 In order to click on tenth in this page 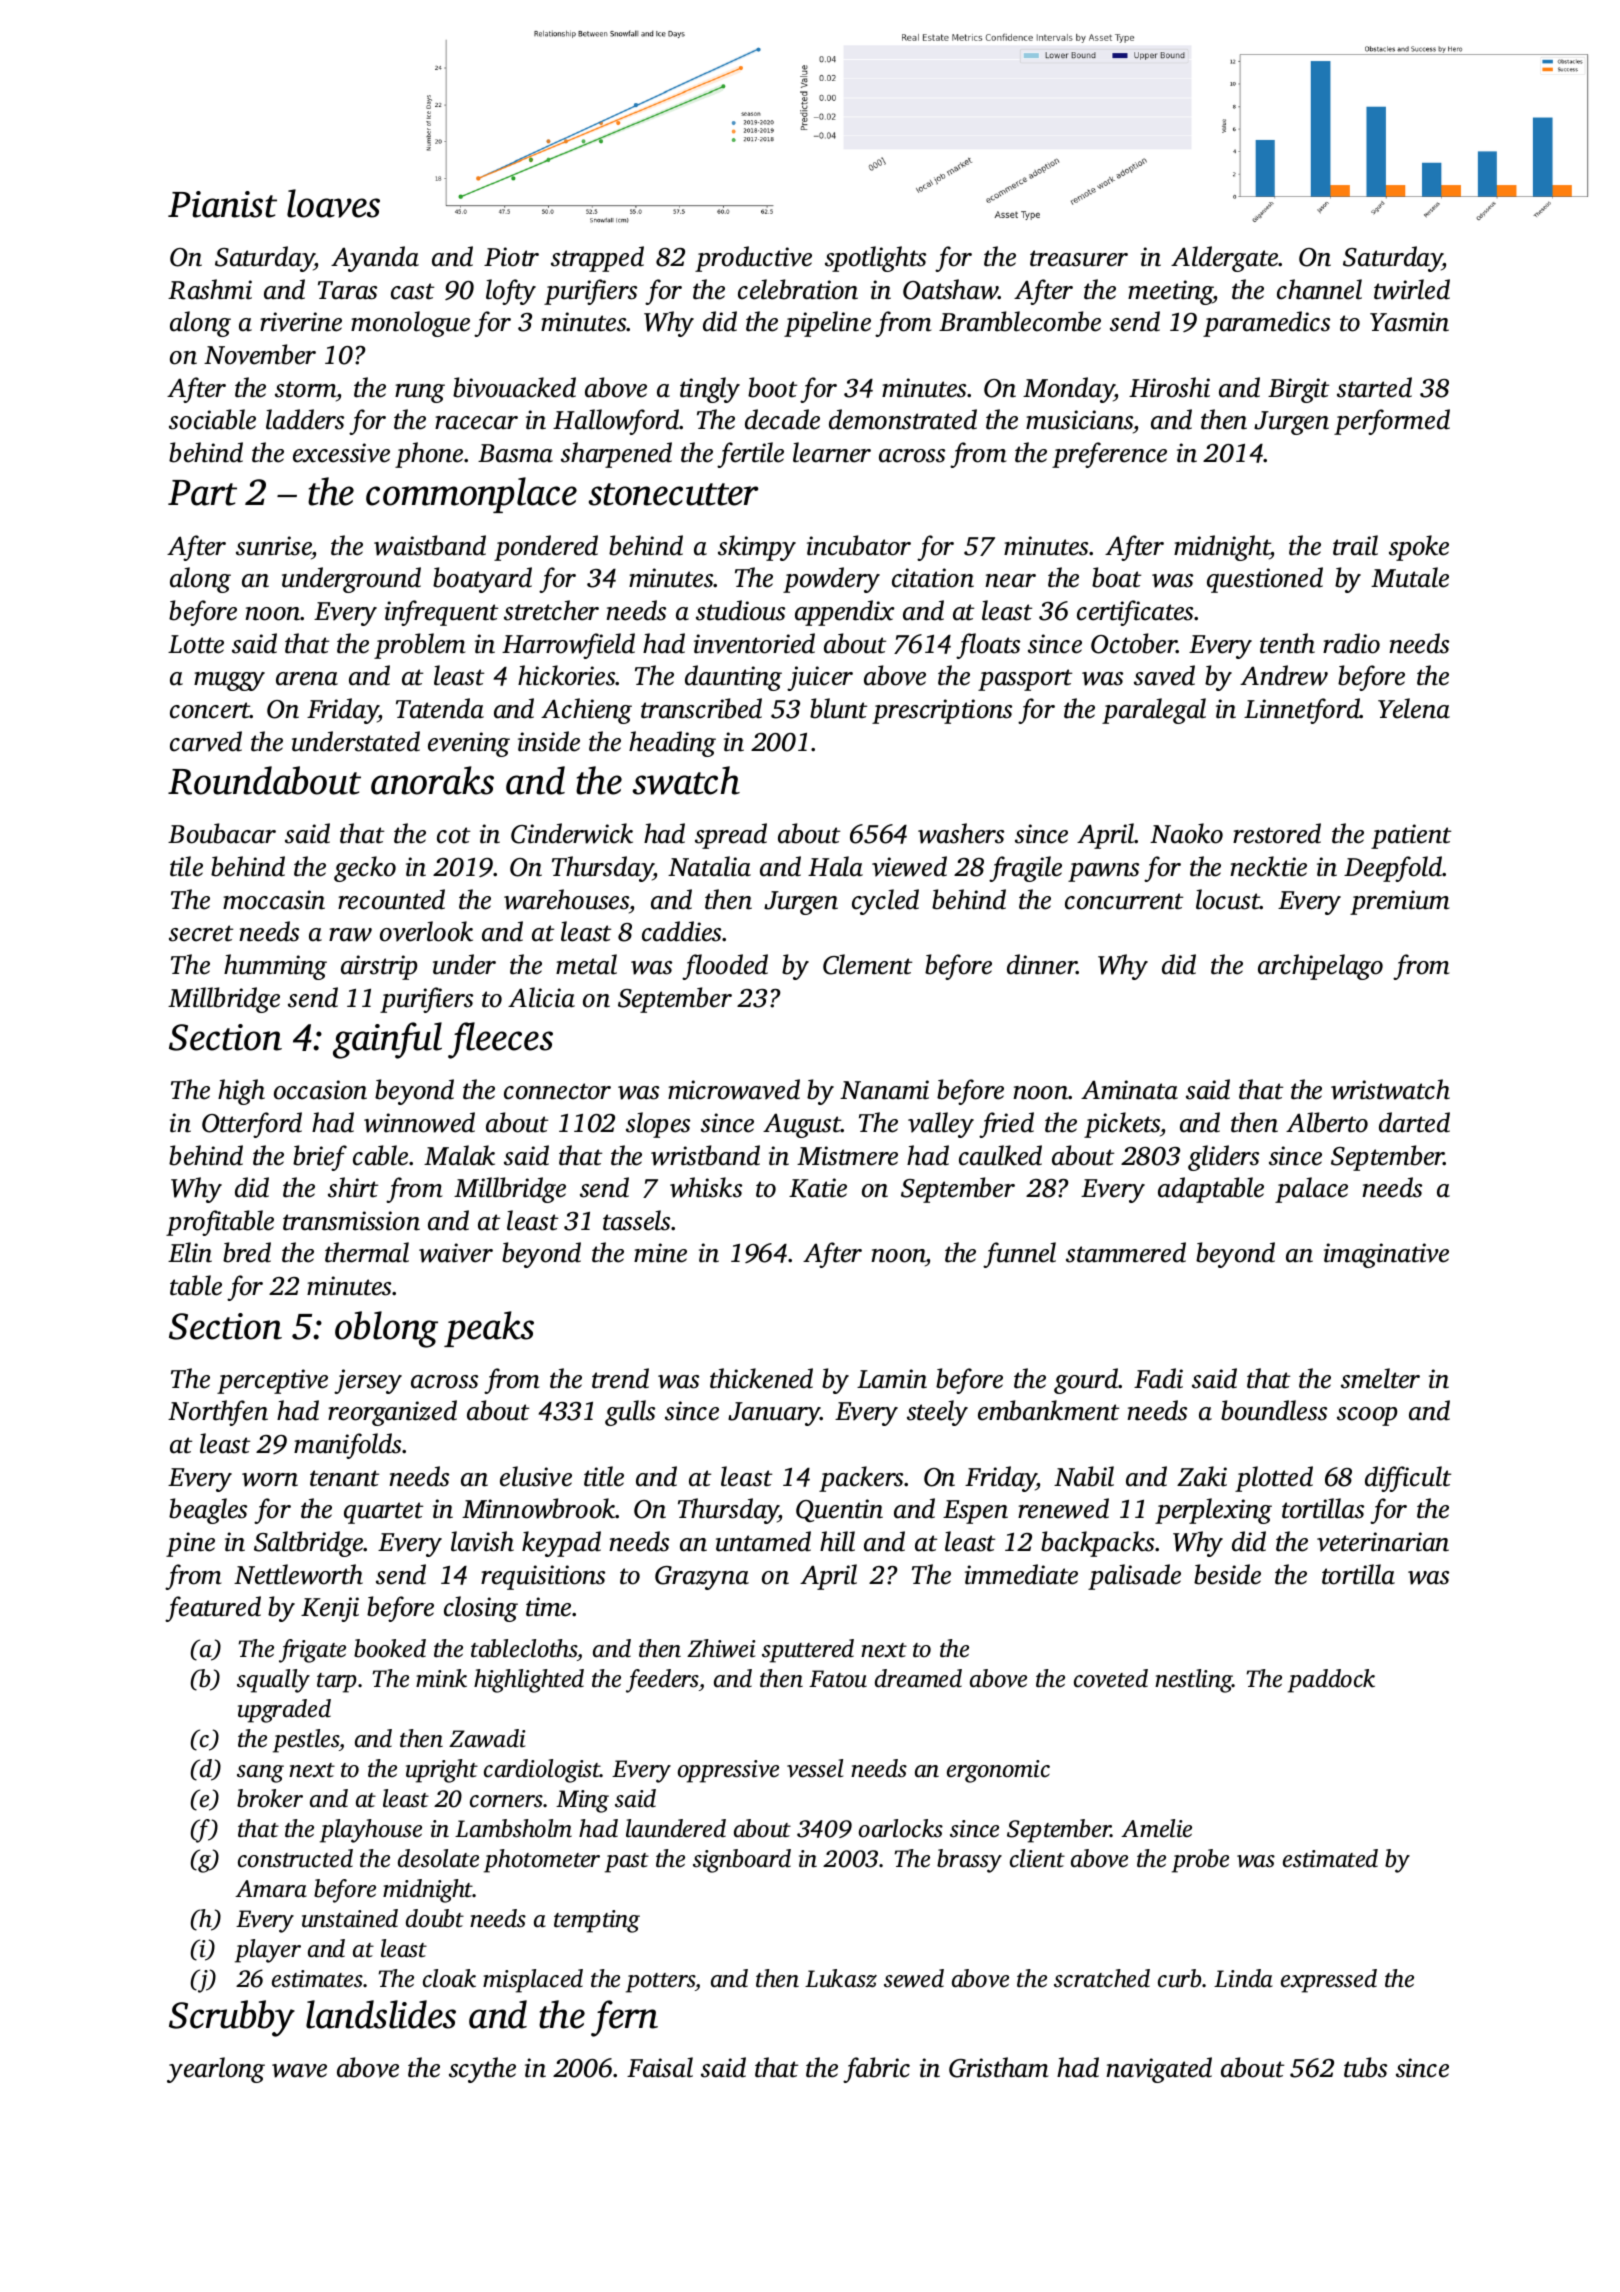, I will do `click(1287, 643)`.
